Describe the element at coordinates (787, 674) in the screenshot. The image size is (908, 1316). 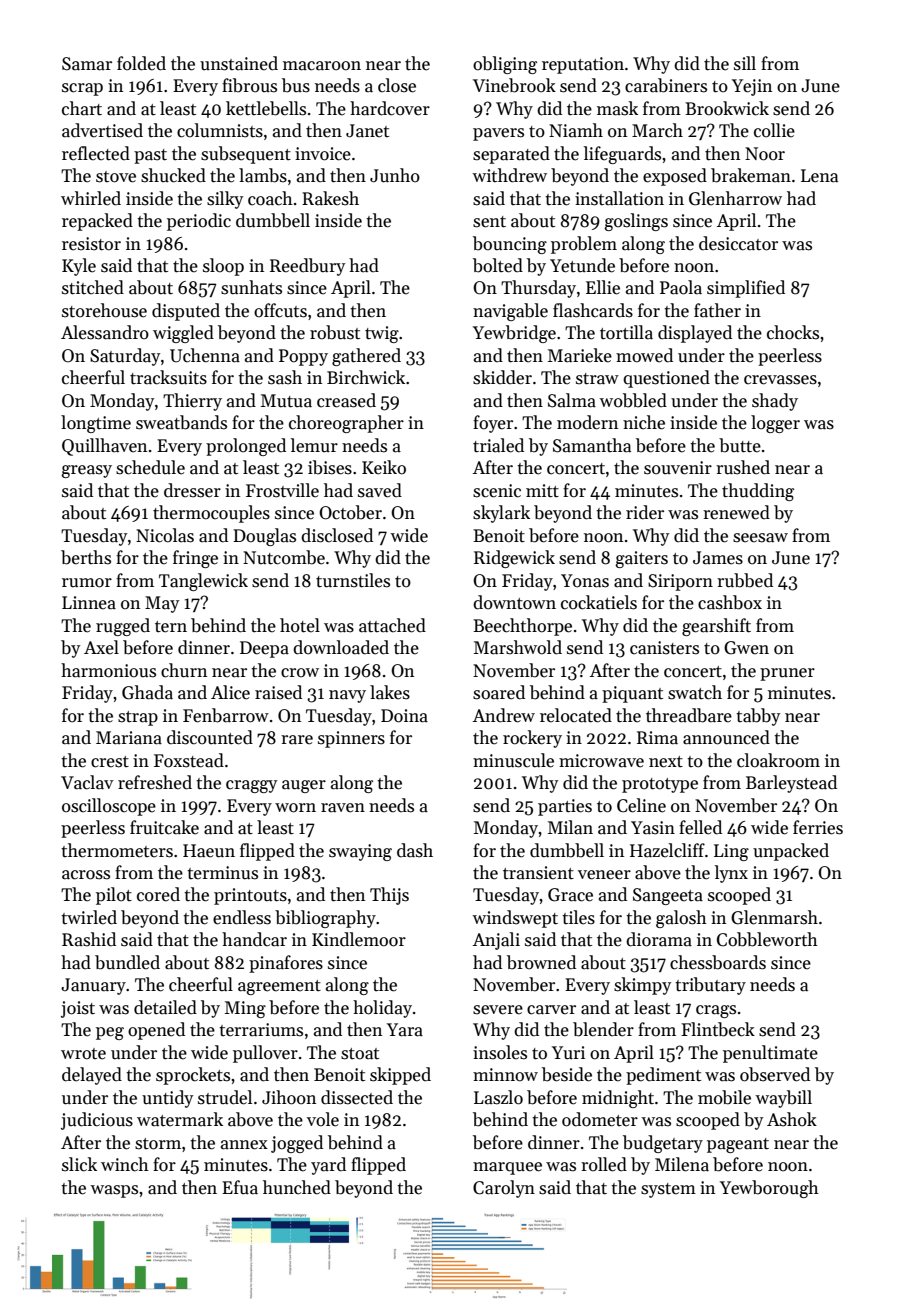
I see `pruner` at that location.
